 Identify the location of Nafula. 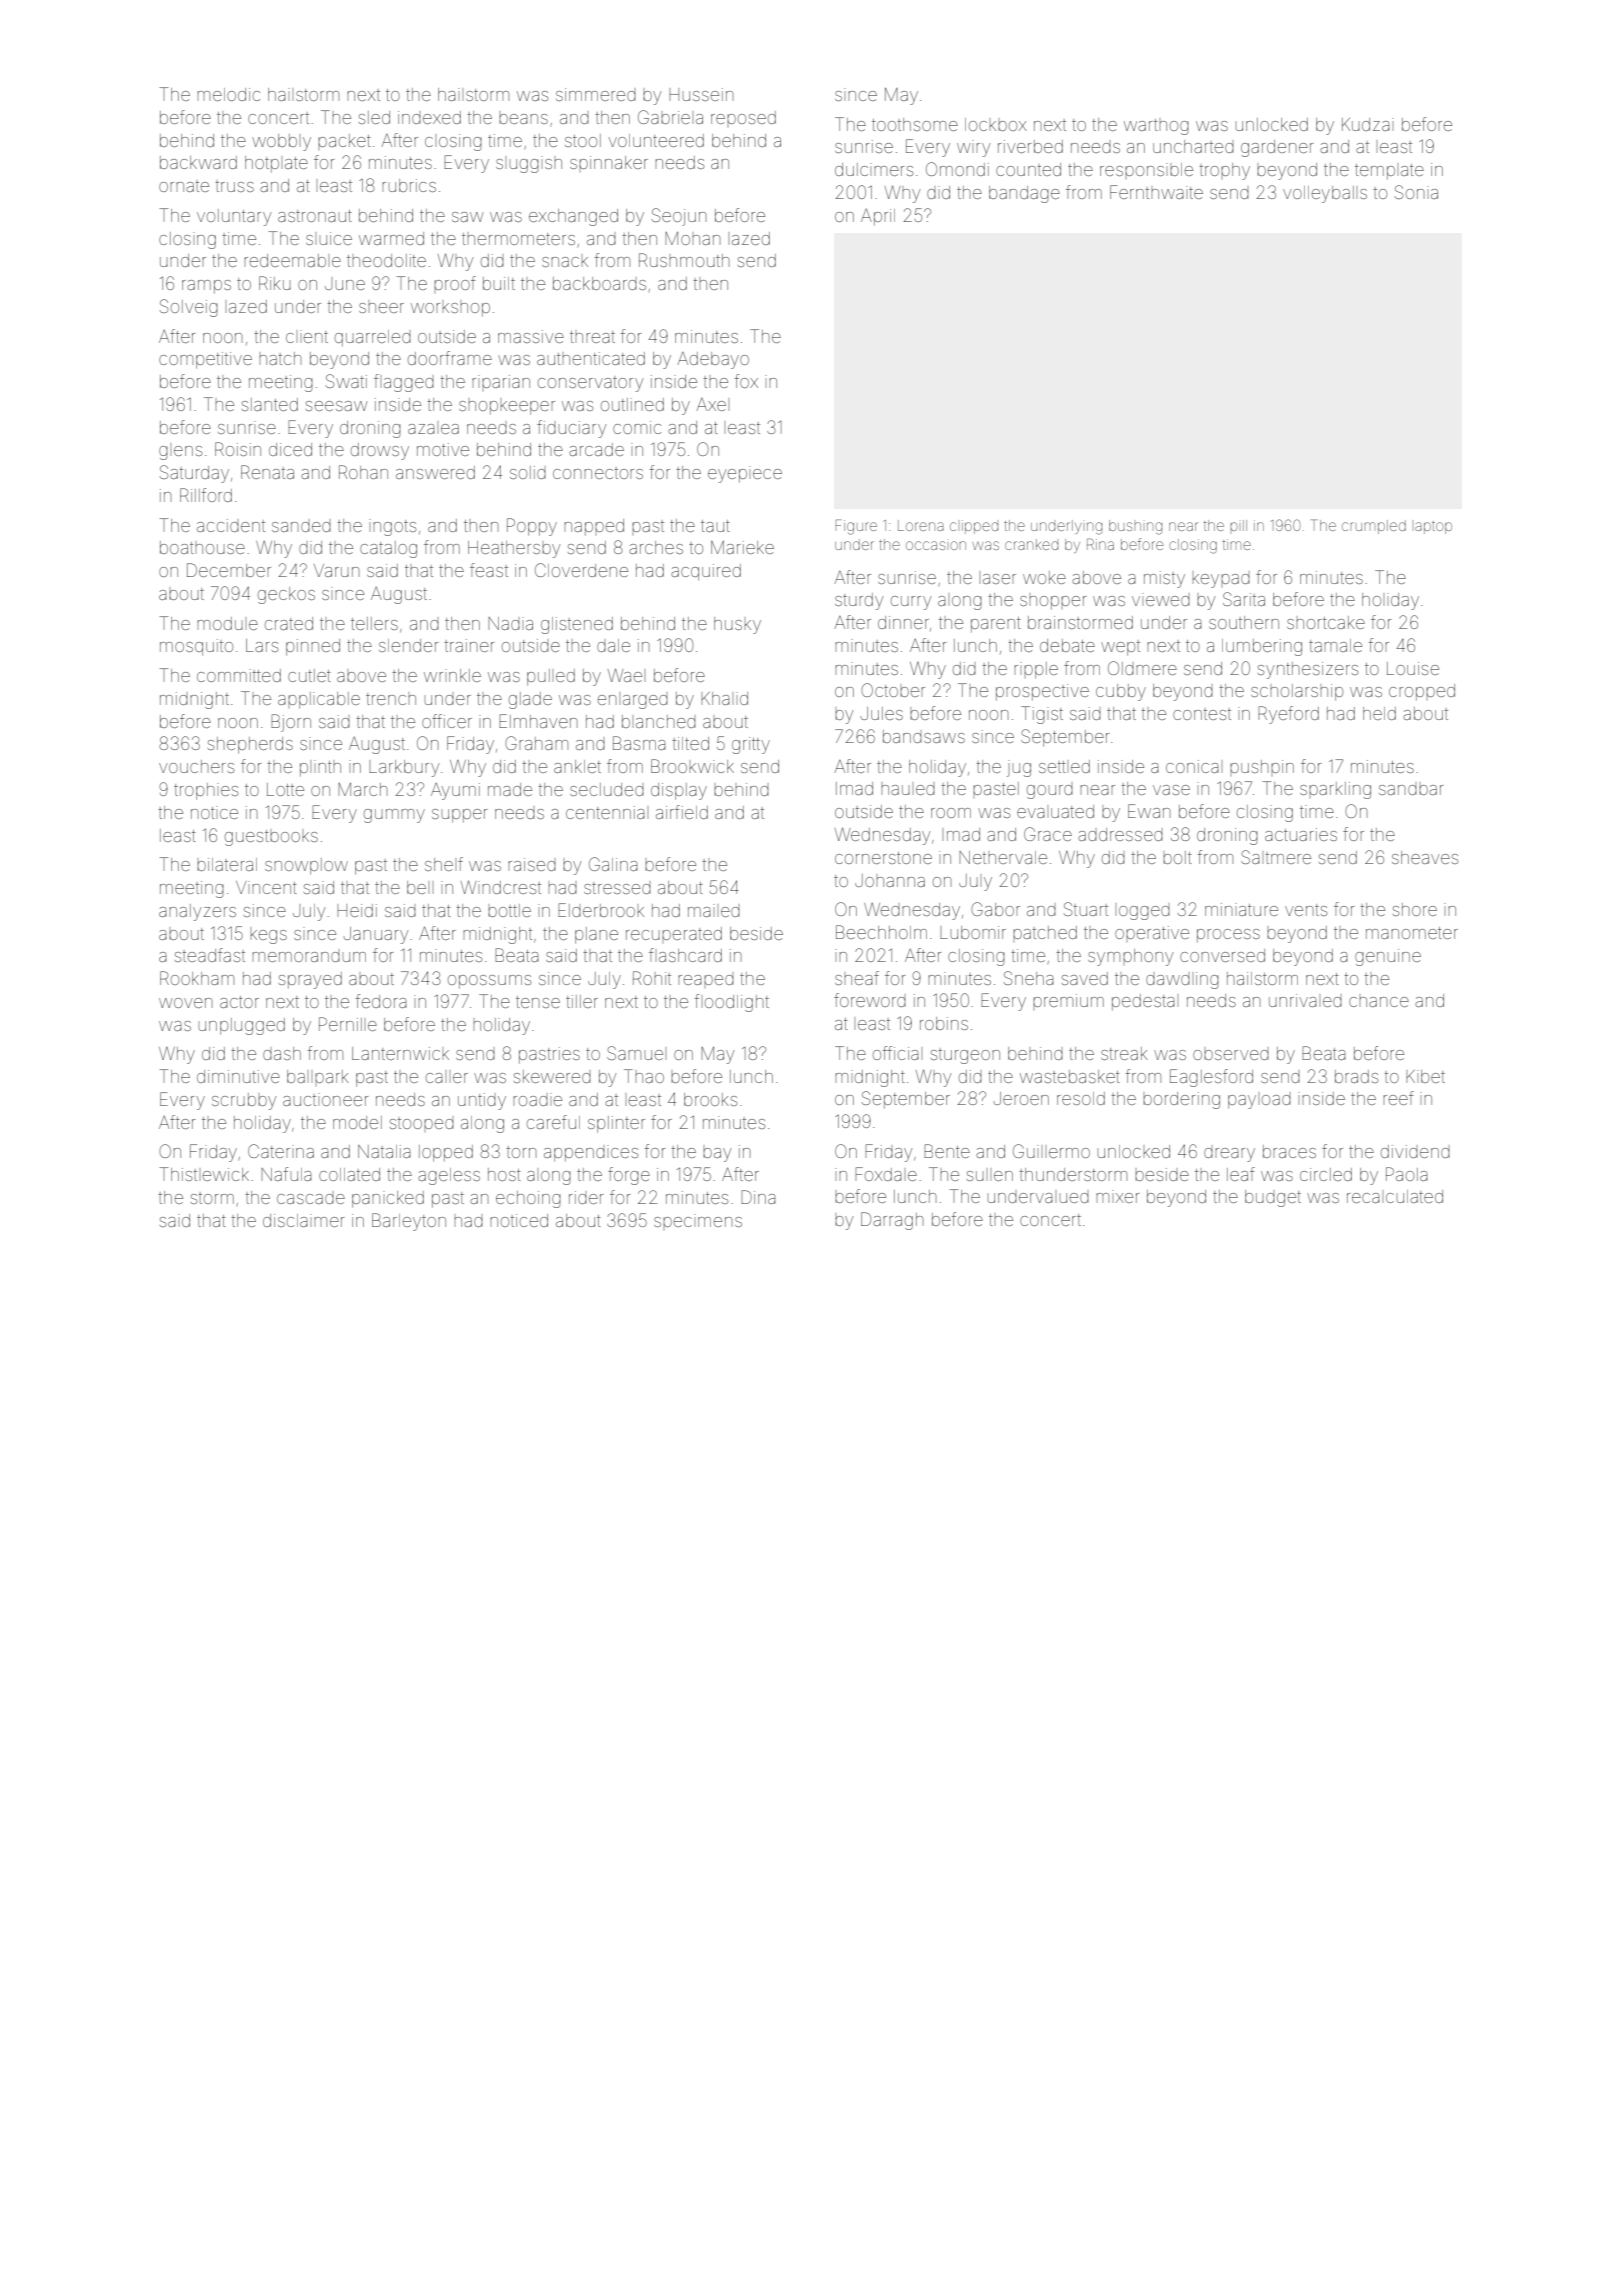
(286, 1174).
